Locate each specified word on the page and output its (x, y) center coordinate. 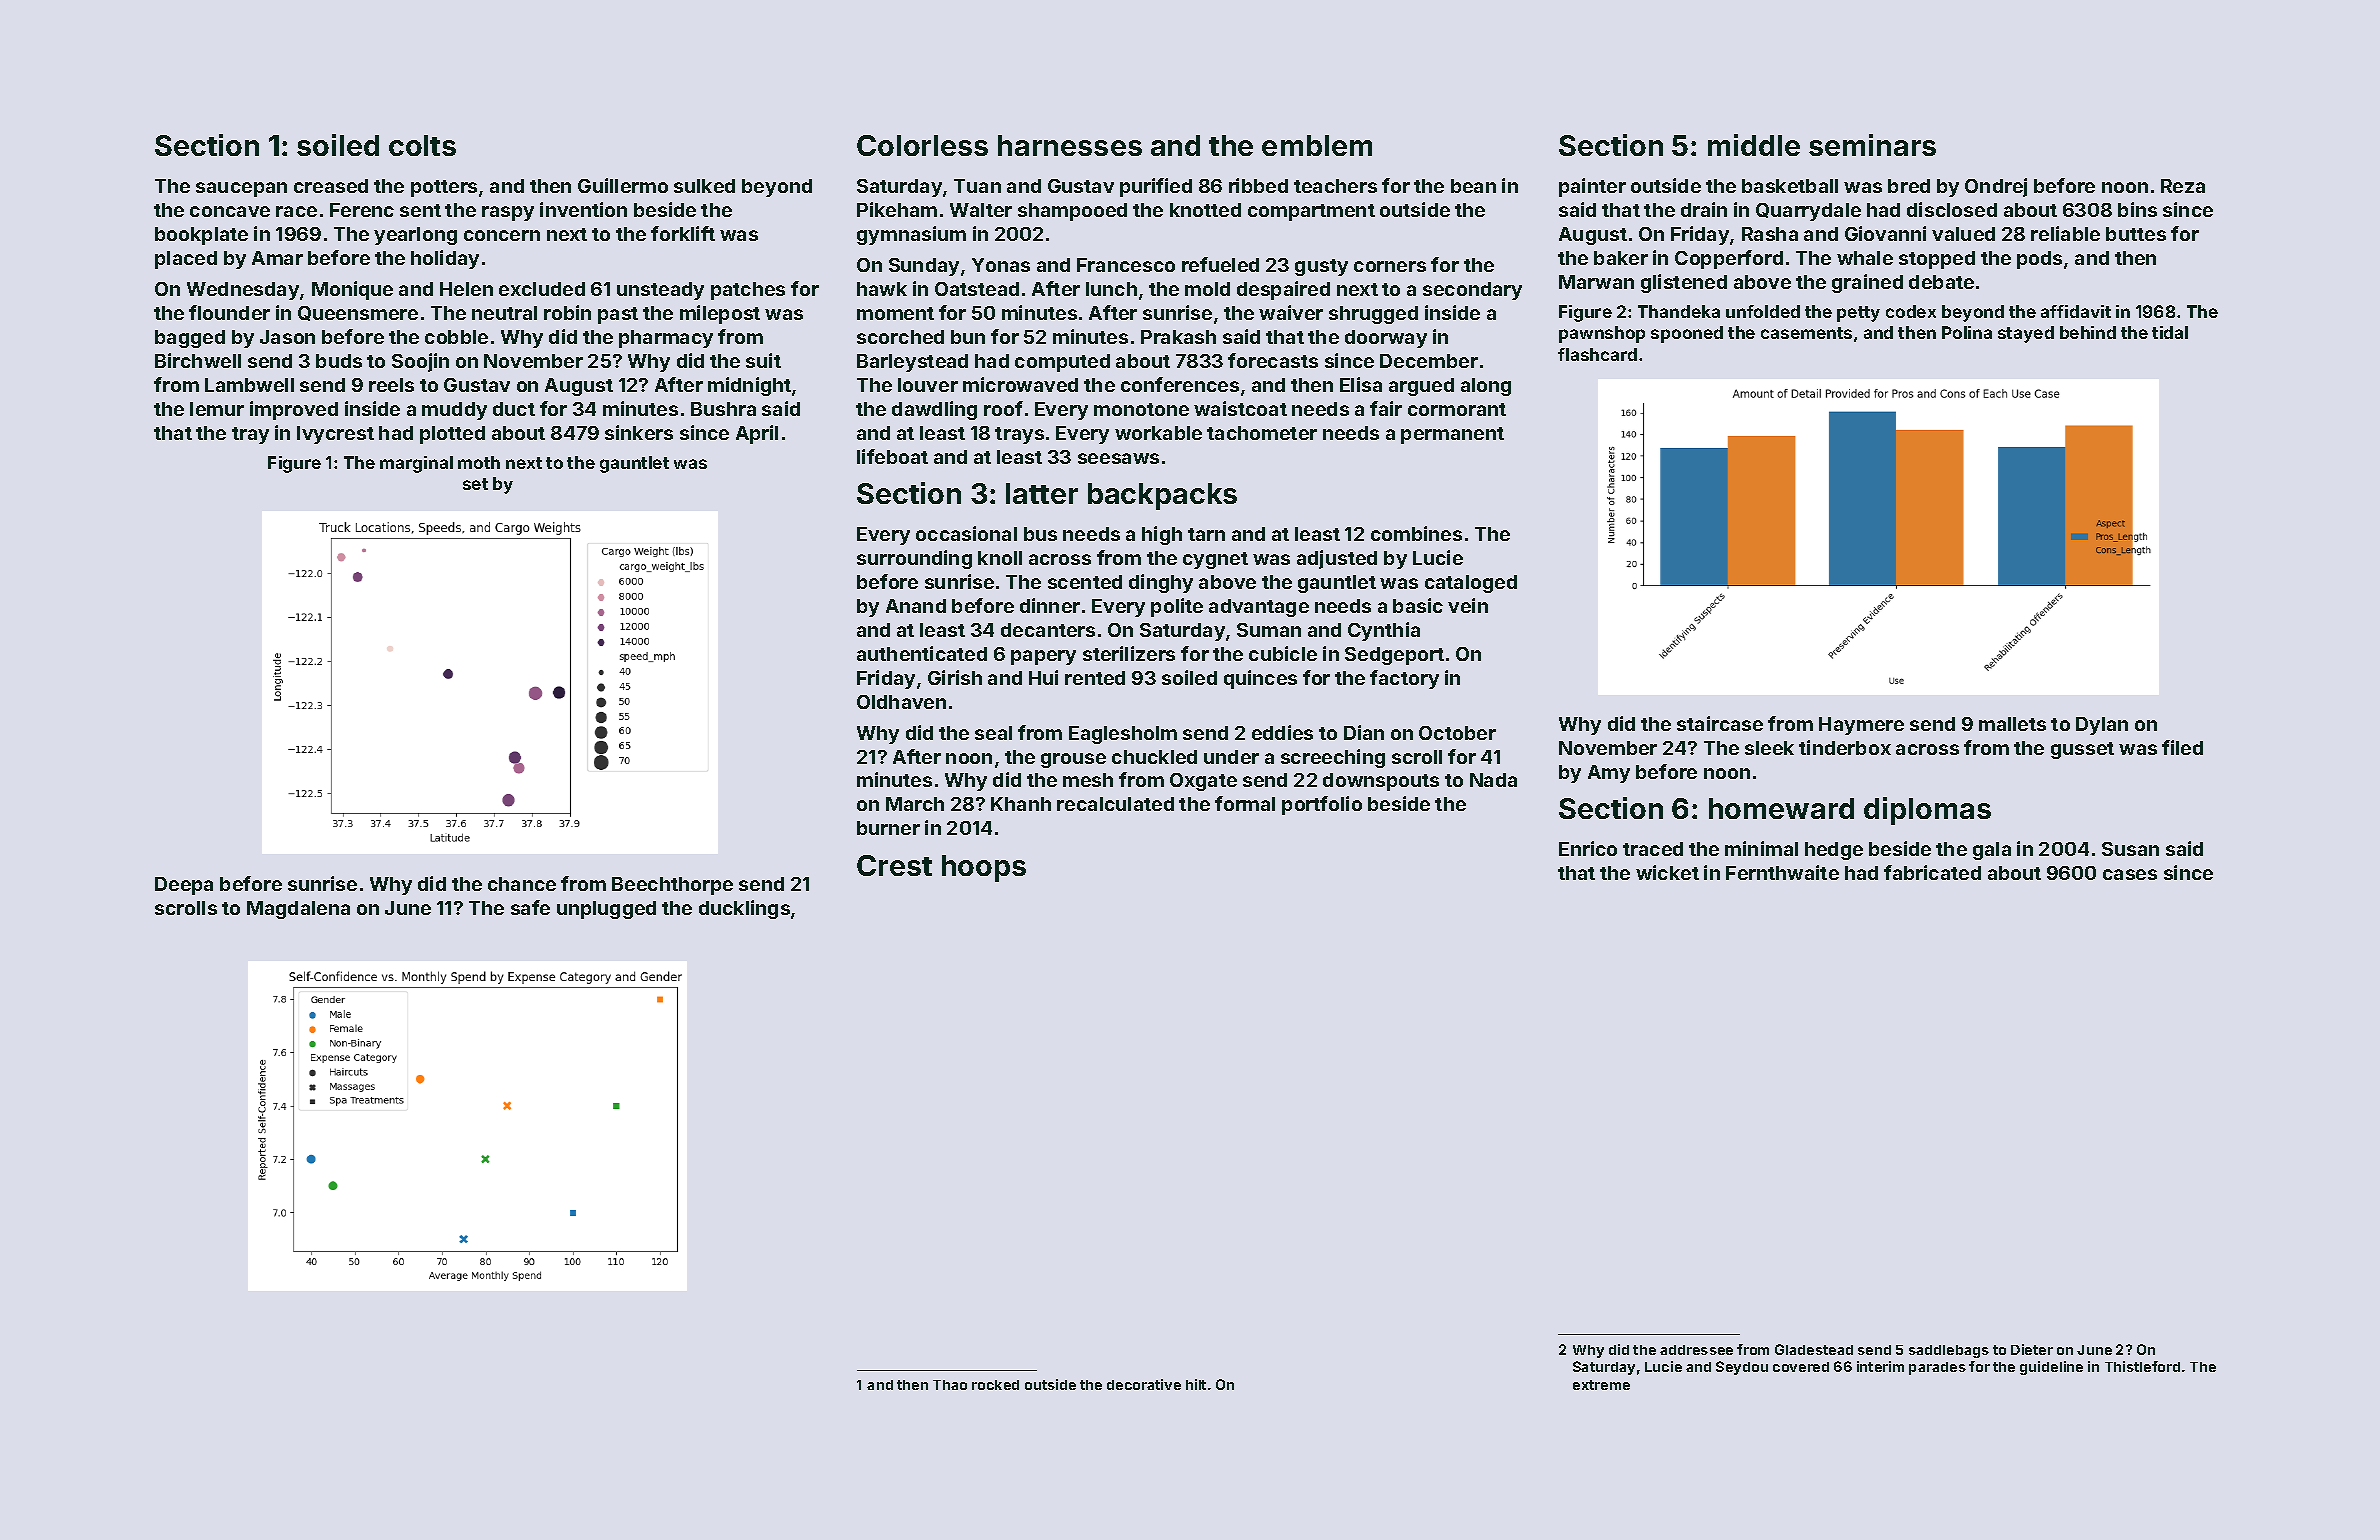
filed (2182, 747)
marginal (416, 464)
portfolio (1322, 805)
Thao (950, 1385)
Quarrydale (1808, 212)
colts (422, 145)
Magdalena (298, 910)
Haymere (1861, 726)
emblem (1317, 145)
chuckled (1154, 757)
